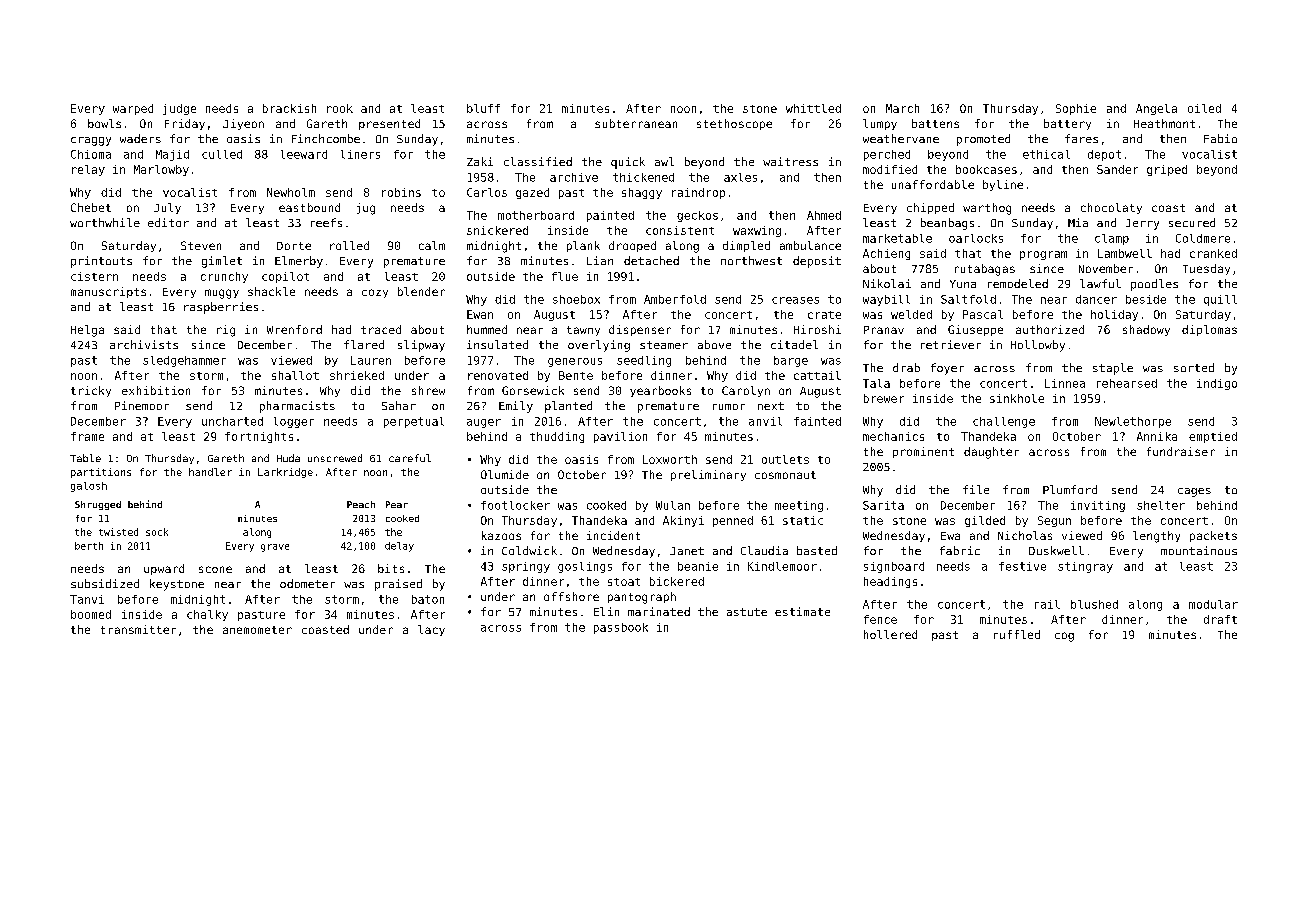 The height and width of the screenshot is (924, 1308). Describe the element at coordinates (1194, 492) in the screenshot. I see `cages` at that location.
